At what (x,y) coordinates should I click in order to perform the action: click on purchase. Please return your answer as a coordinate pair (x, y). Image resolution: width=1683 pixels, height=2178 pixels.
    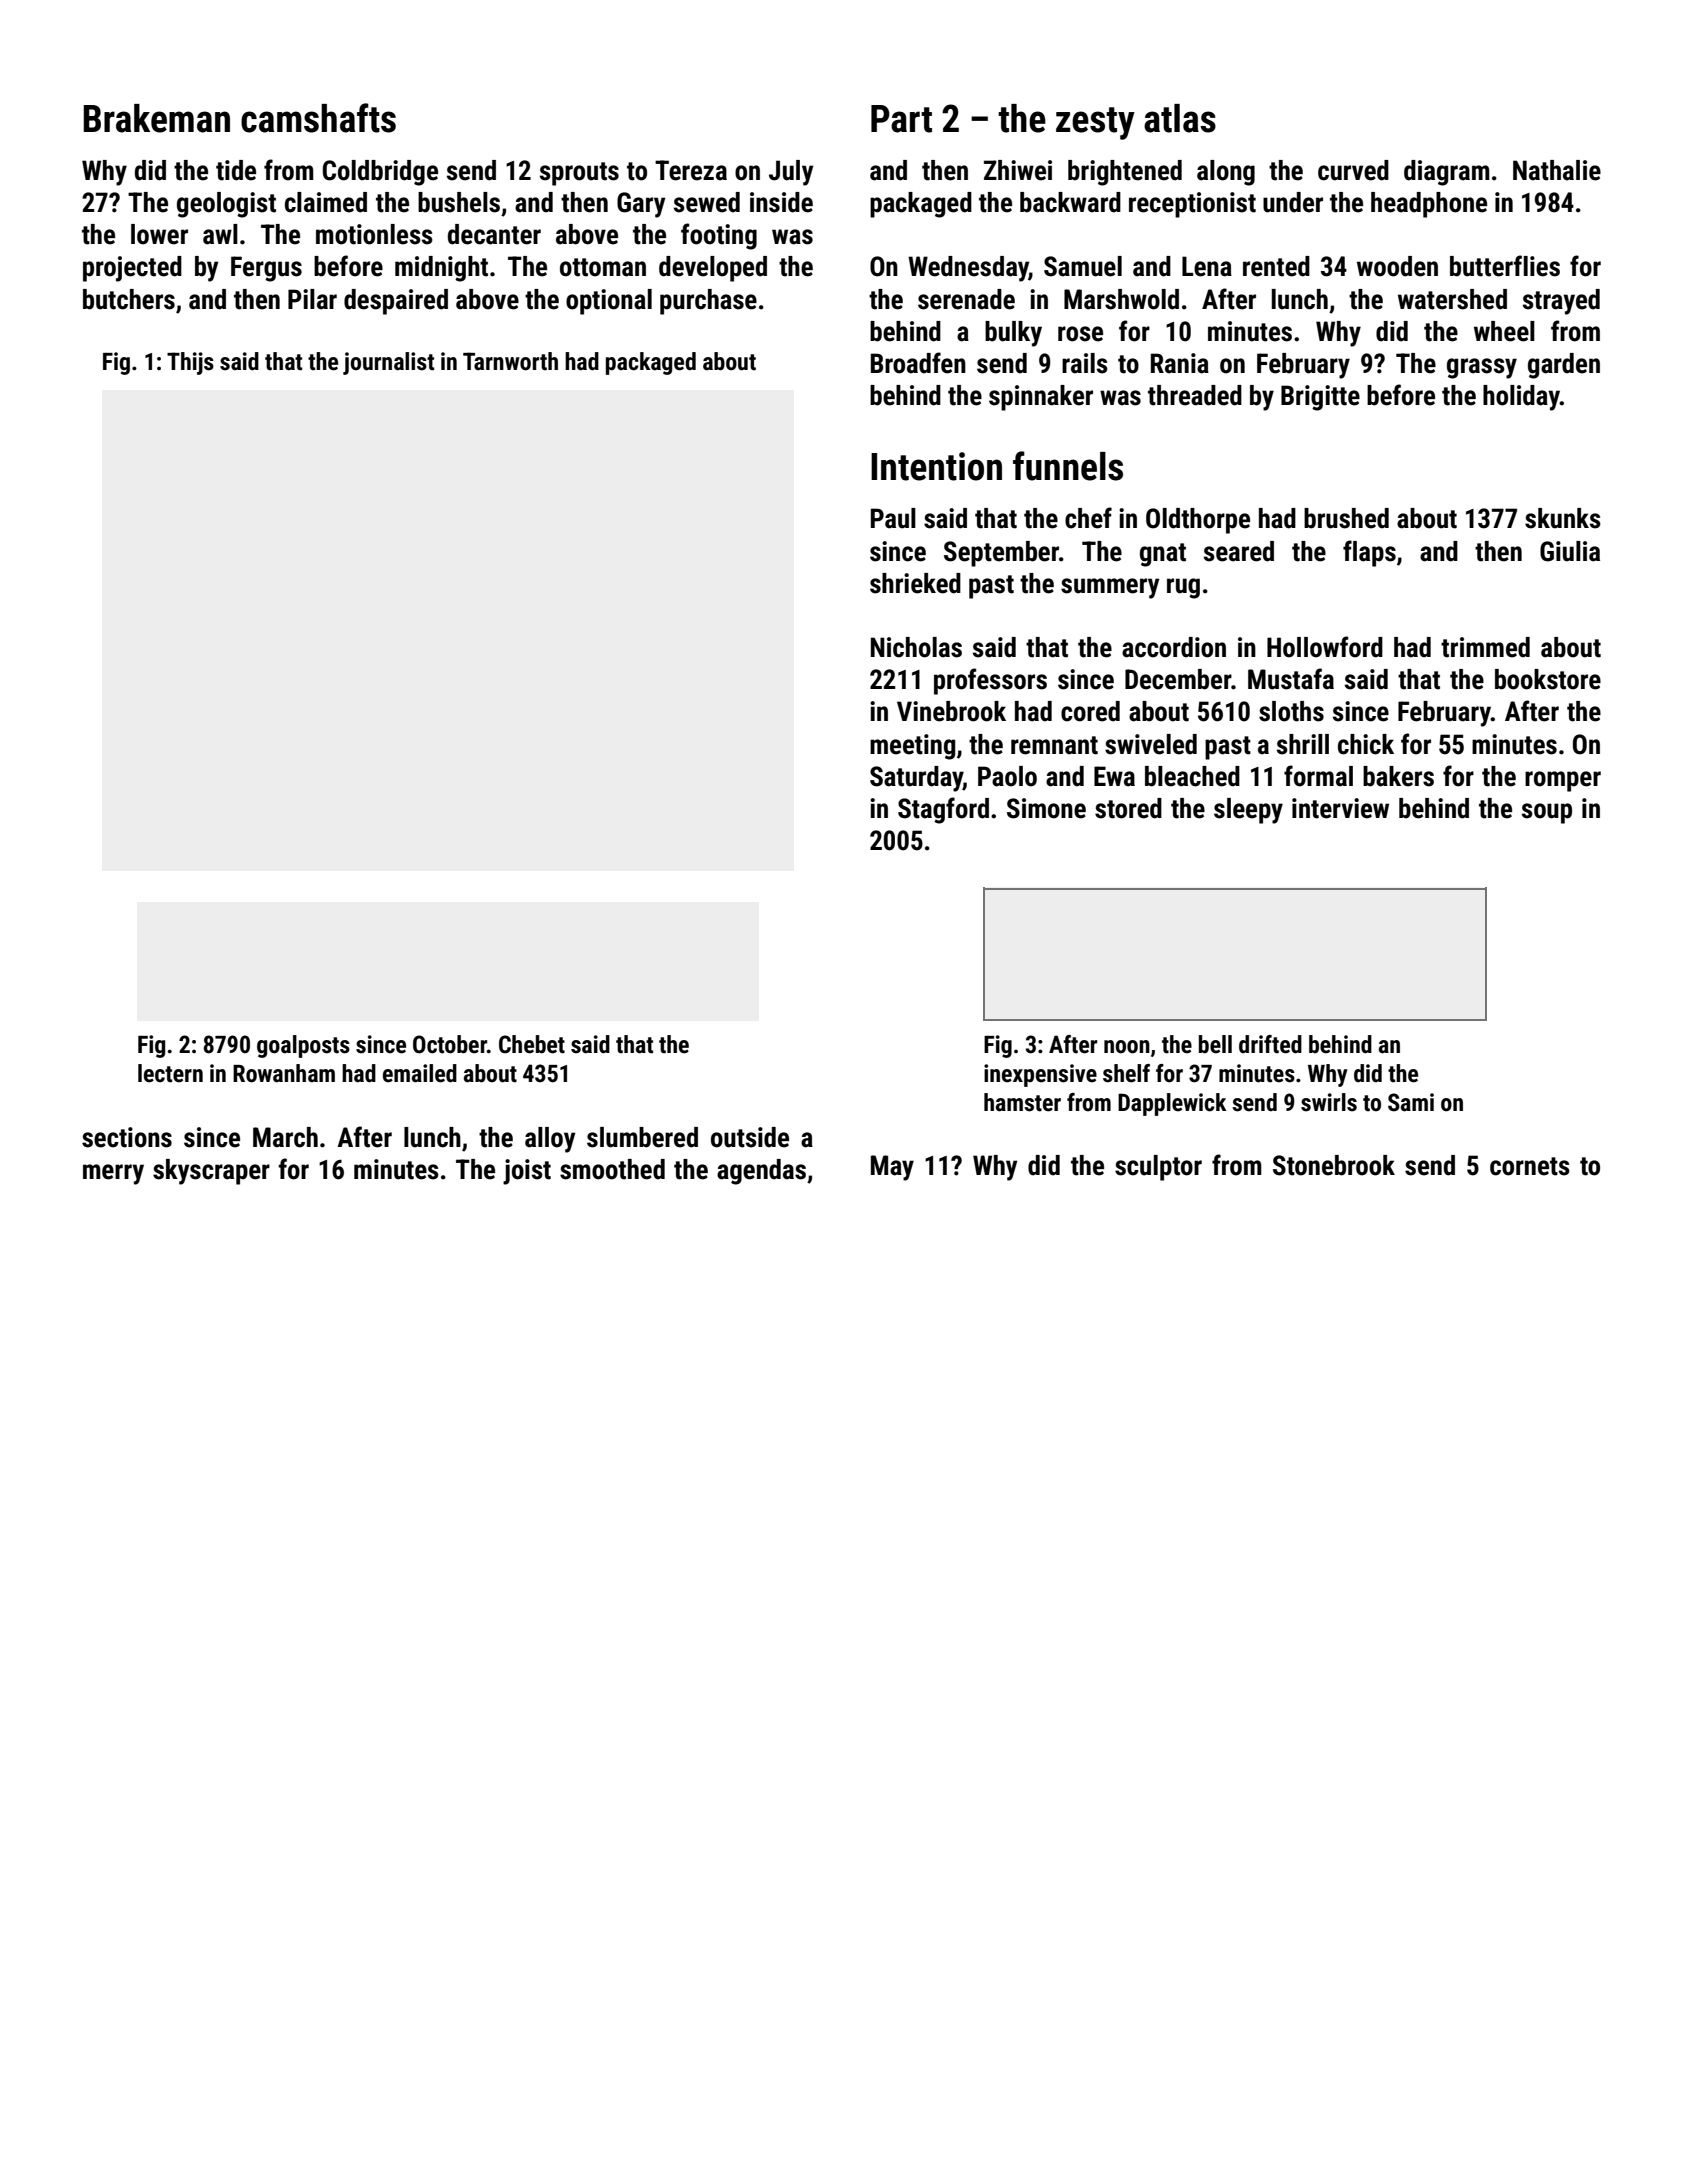
    Looking at the image, I should click on (708, 302).
